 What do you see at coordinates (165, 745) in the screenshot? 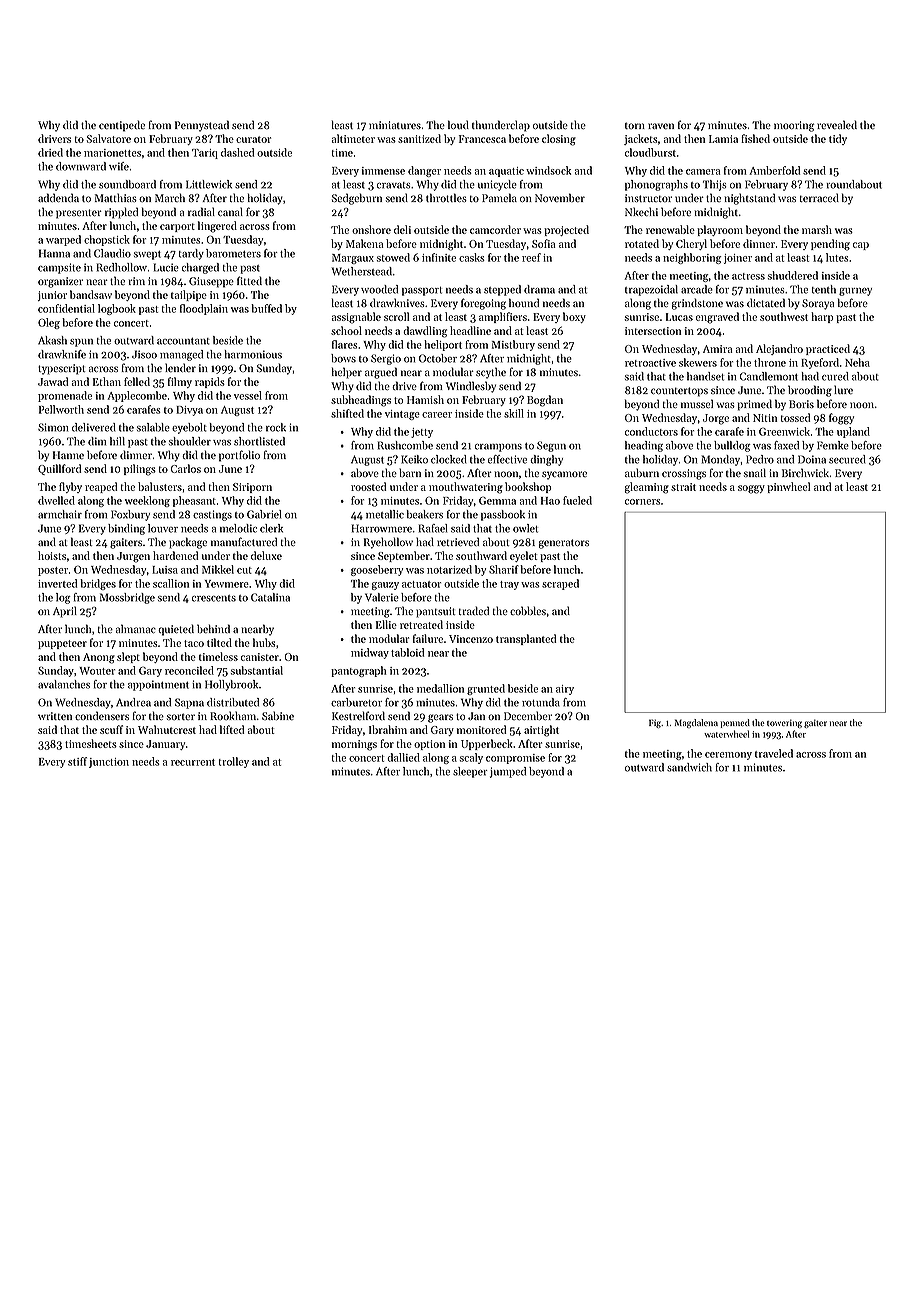
I see `January` at bounding box center [165, 745].
